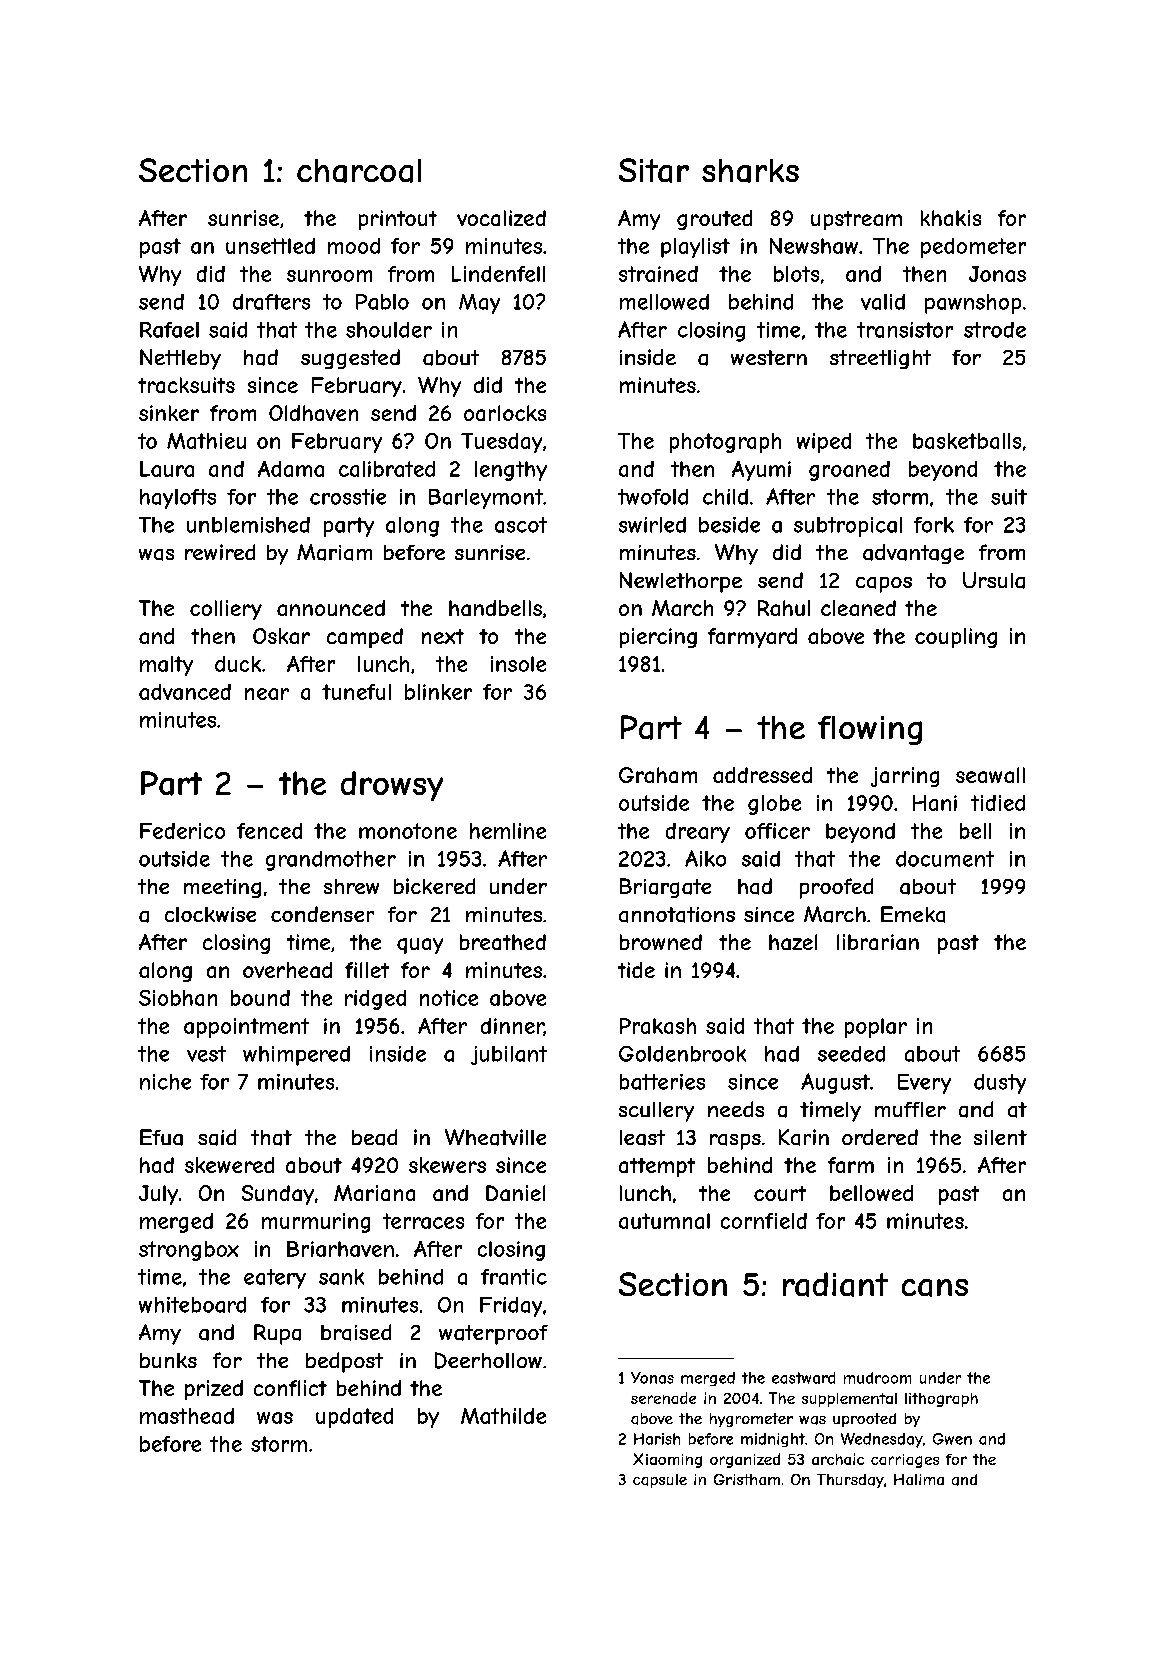 The height and width of the page is (1654, 1165). Describe the element at coordinates (521, 525) in the page. I see `ascot` at that location.
